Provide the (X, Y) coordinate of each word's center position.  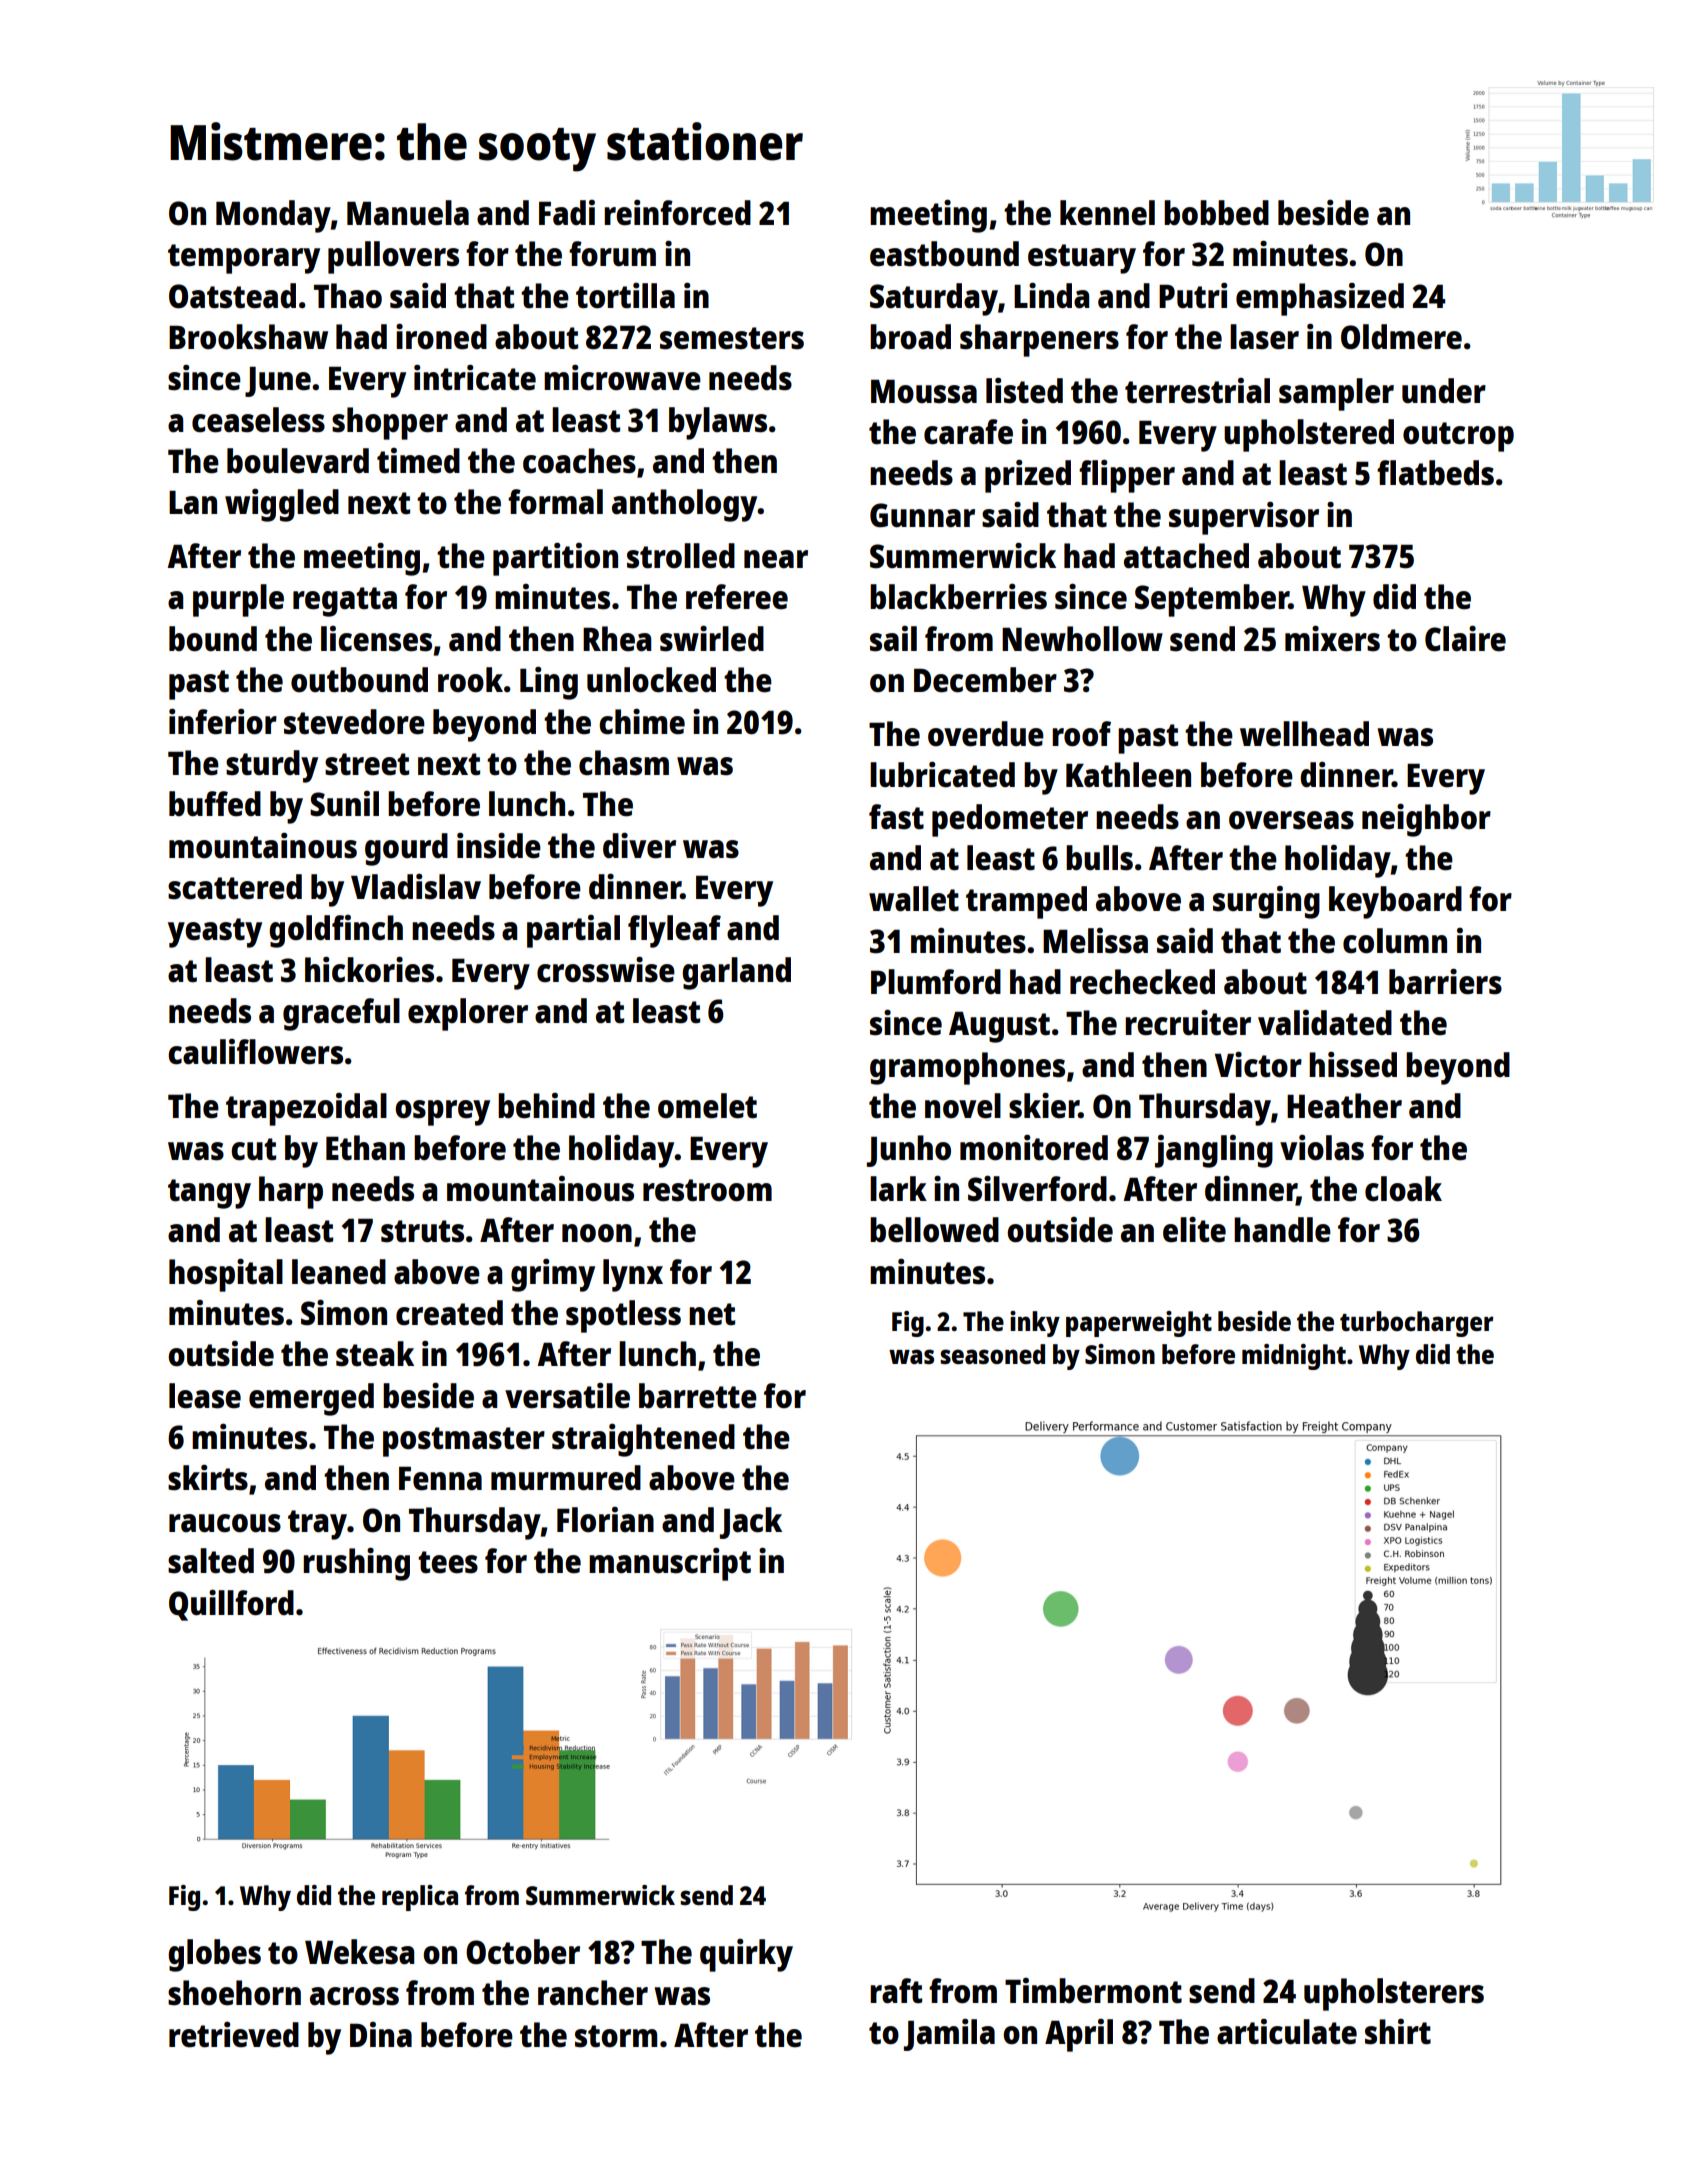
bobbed (1216, 213)
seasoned (992, 1354)
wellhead (1304, 734)
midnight (1294, 1357)
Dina (381, 2035)
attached (1186, 556)
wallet (914, 899)
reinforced (677, 213)
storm (616, 2036)
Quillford (231, 1605)
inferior (223, 722)
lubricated (942, 775)
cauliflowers (255, 1052)
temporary (244, 259)
